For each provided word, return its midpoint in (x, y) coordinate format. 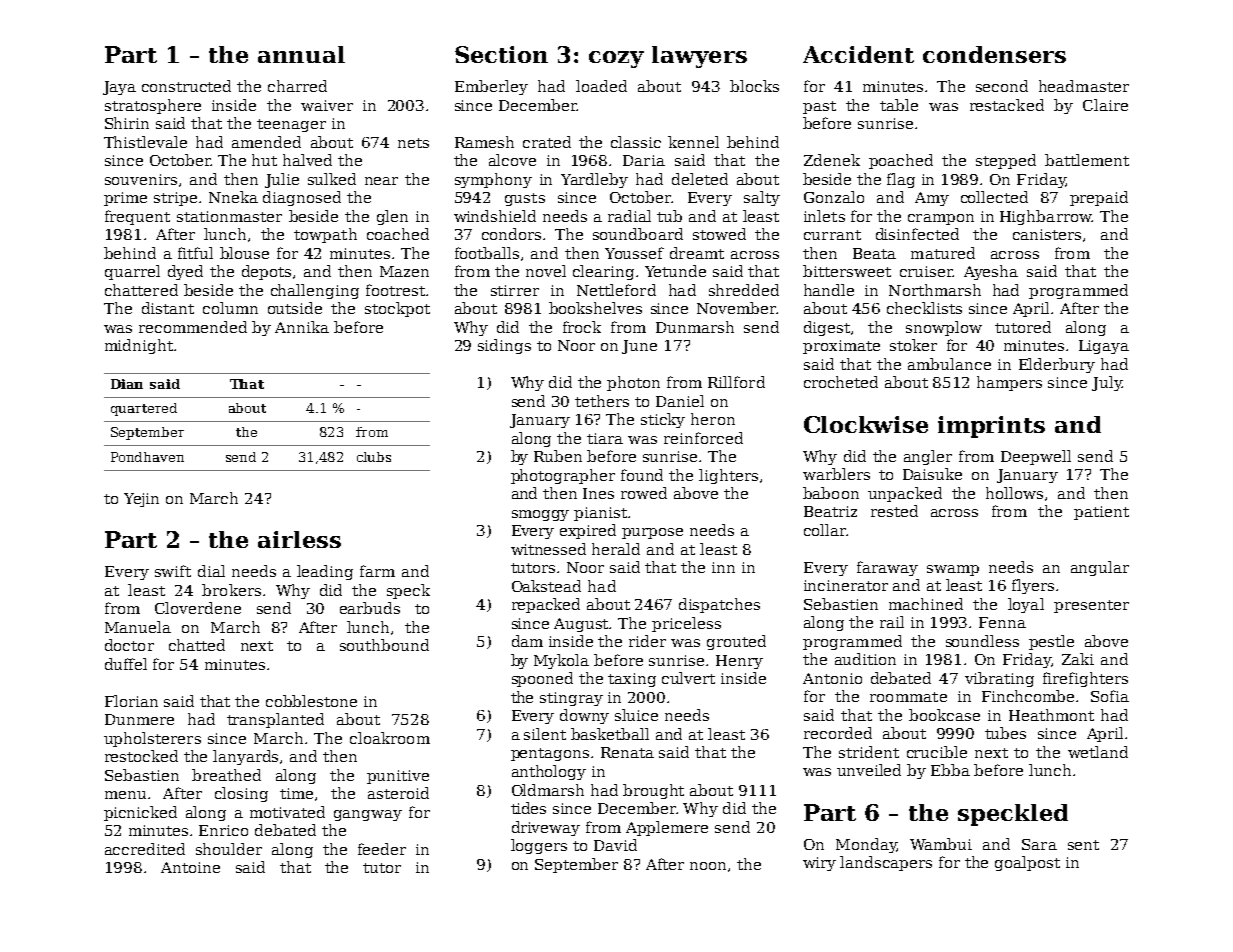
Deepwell (1036, 457)
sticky (663, 420)
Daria (644, 160)
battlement (1087, 160)
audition (865, 659)
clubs (374, 457)
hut (264, 160)
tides (528, 808)
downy (584, 716)
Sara (1039, 844)
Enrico (223, 830)
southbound (384, 645)
